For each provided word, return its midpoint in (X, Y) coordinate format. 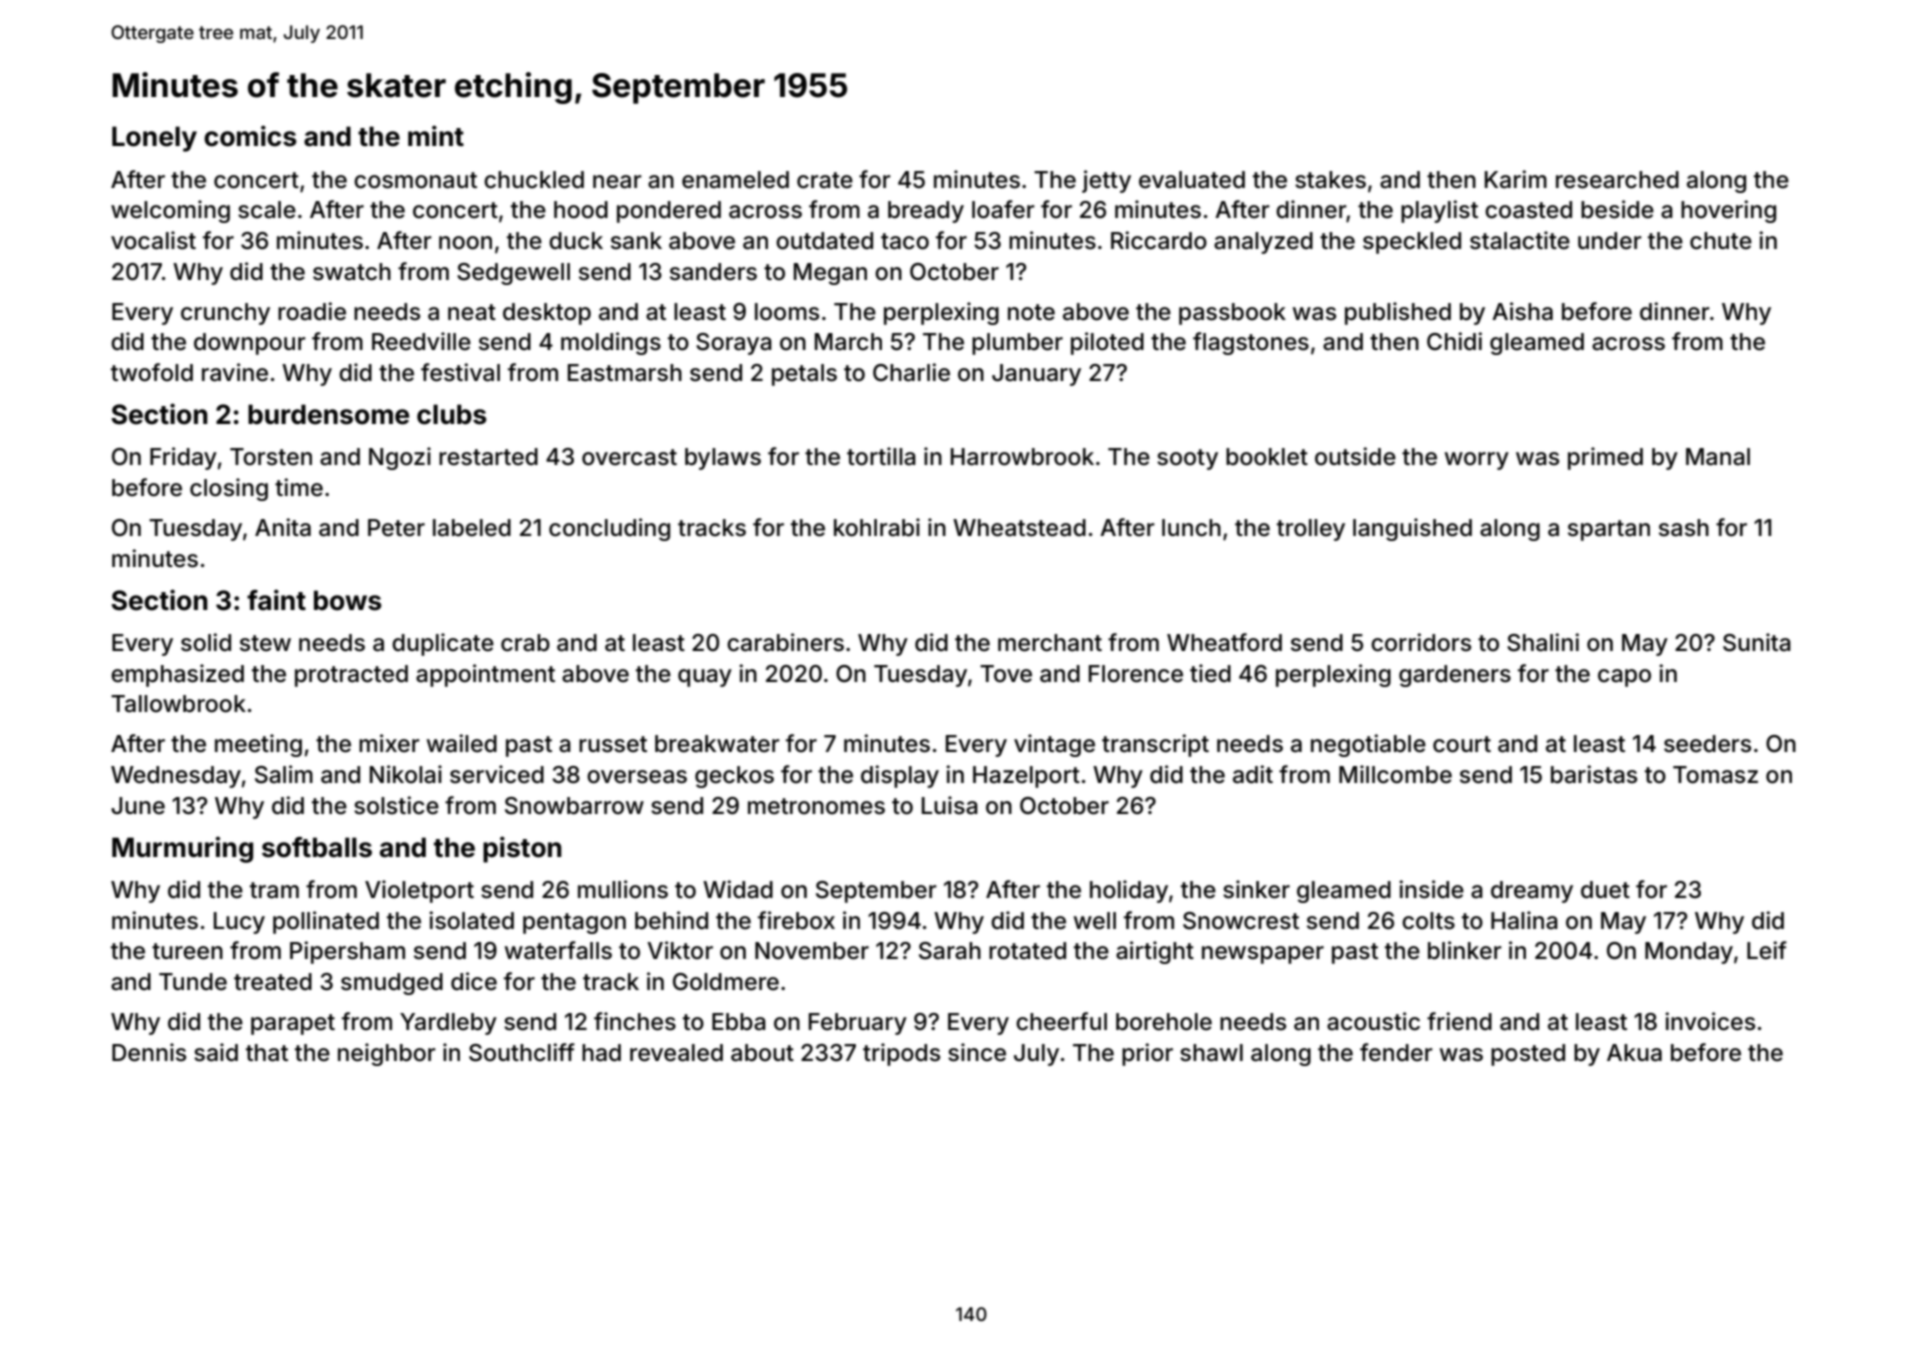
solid (206, 642)
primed (1605, 458)
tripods (901, 1054)
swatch (352, 272)
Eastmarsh (625, 373)
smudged (392, 984)
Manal (1718, 457)
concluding (609, 529)
